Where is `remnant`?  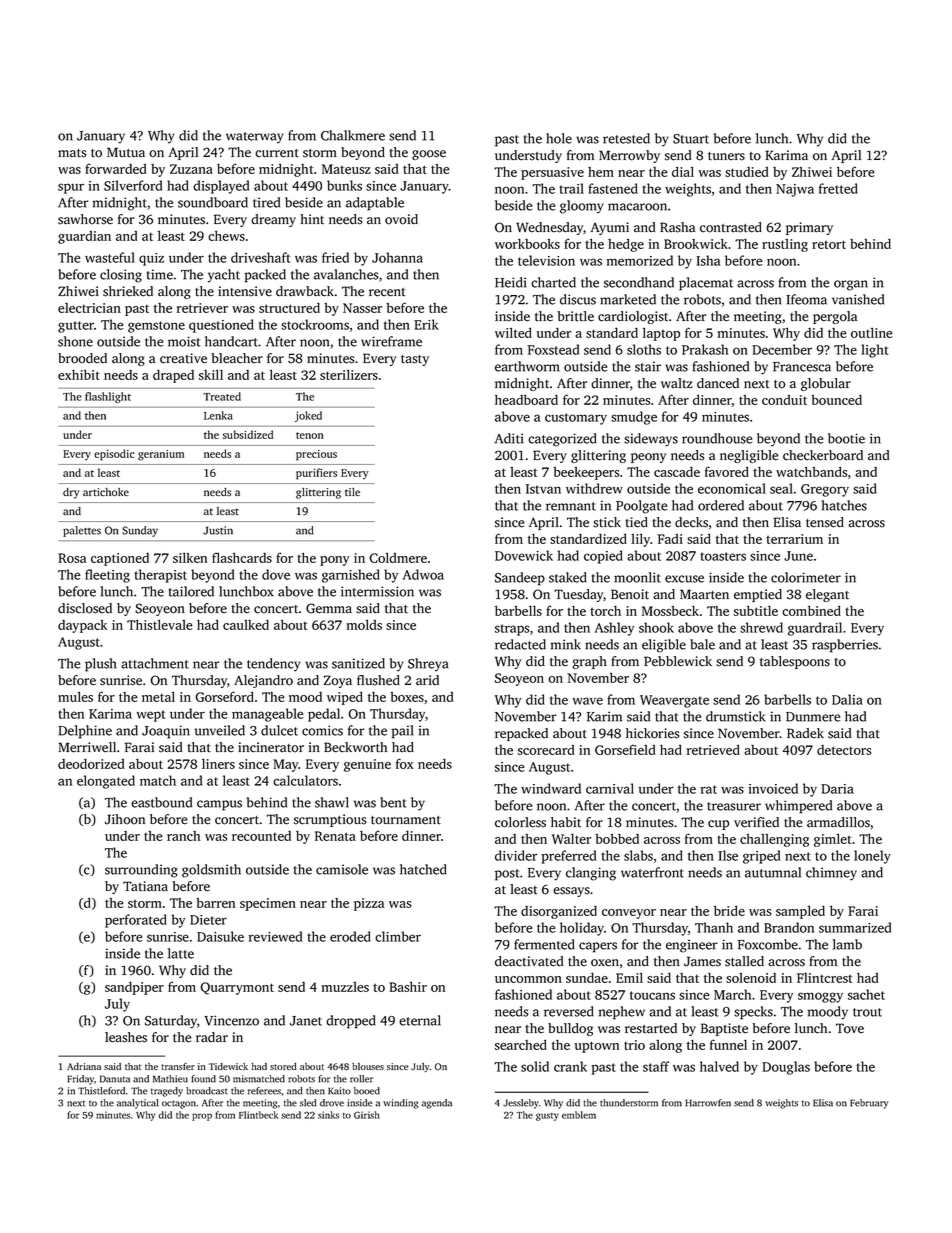
remnant is located at coordinates (571, 506).
